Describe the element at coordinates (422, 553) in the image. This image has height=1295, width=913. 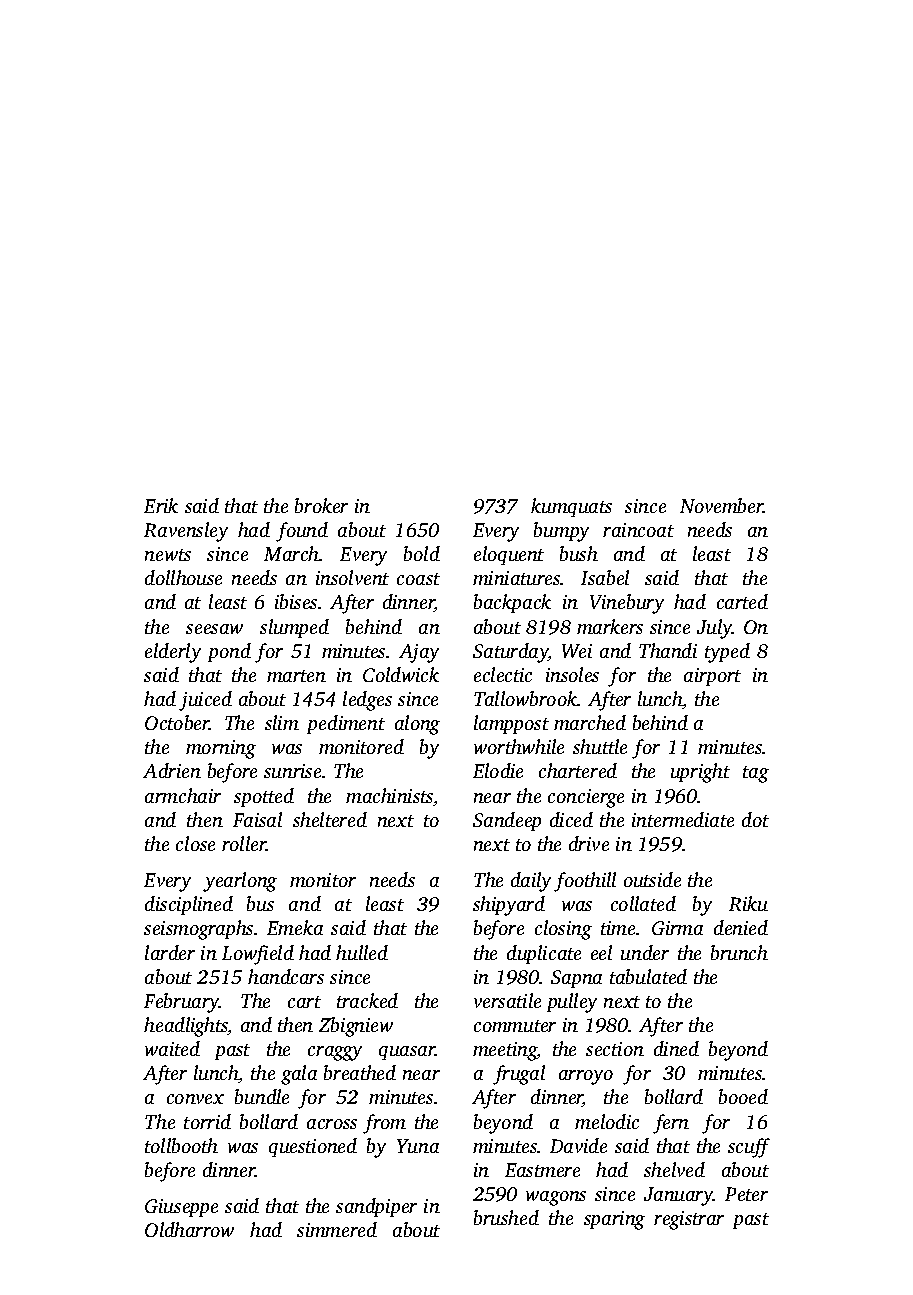
I see `bold` at that location.
